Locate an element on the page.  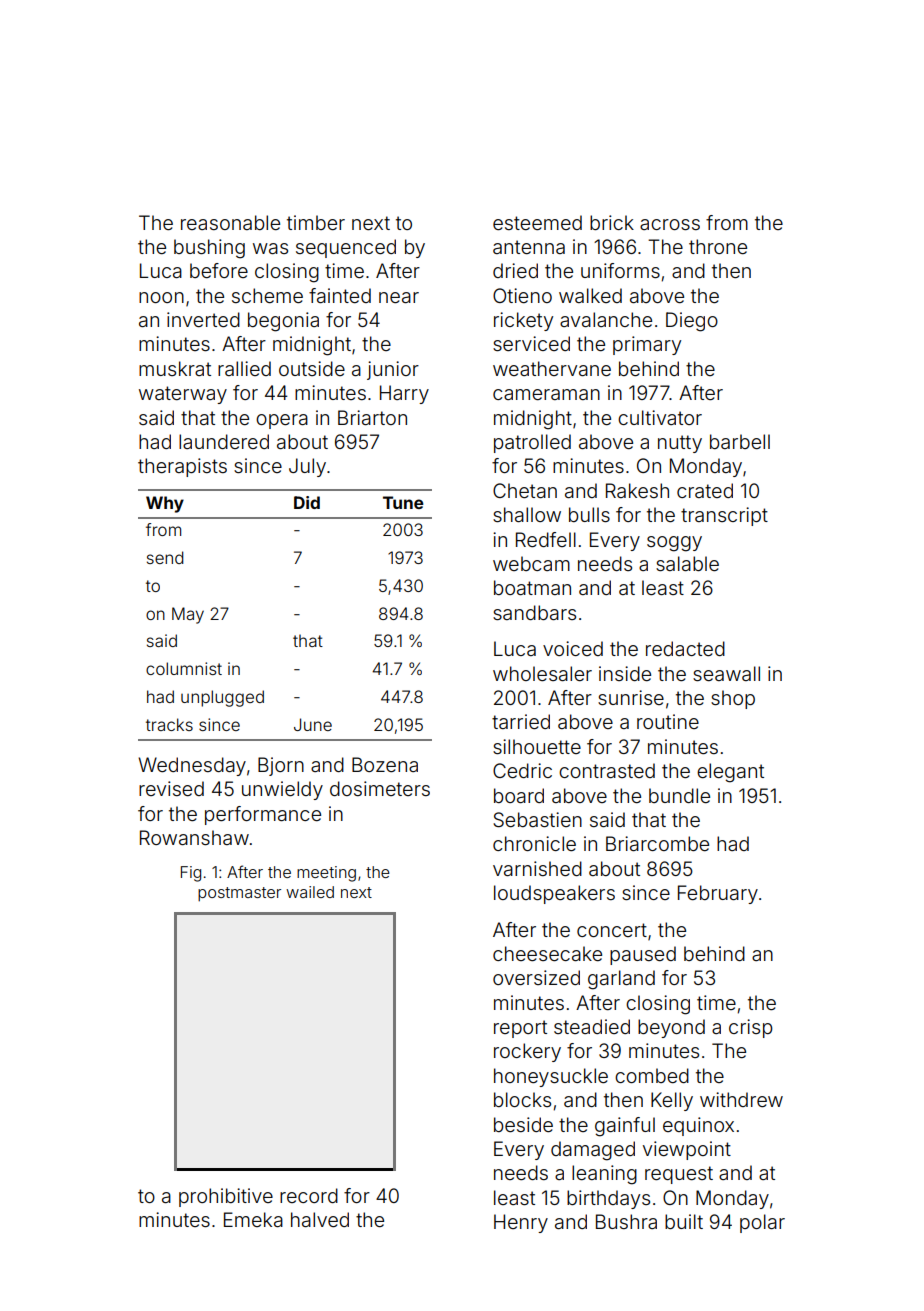
February is located at coordinates (718, 894).
